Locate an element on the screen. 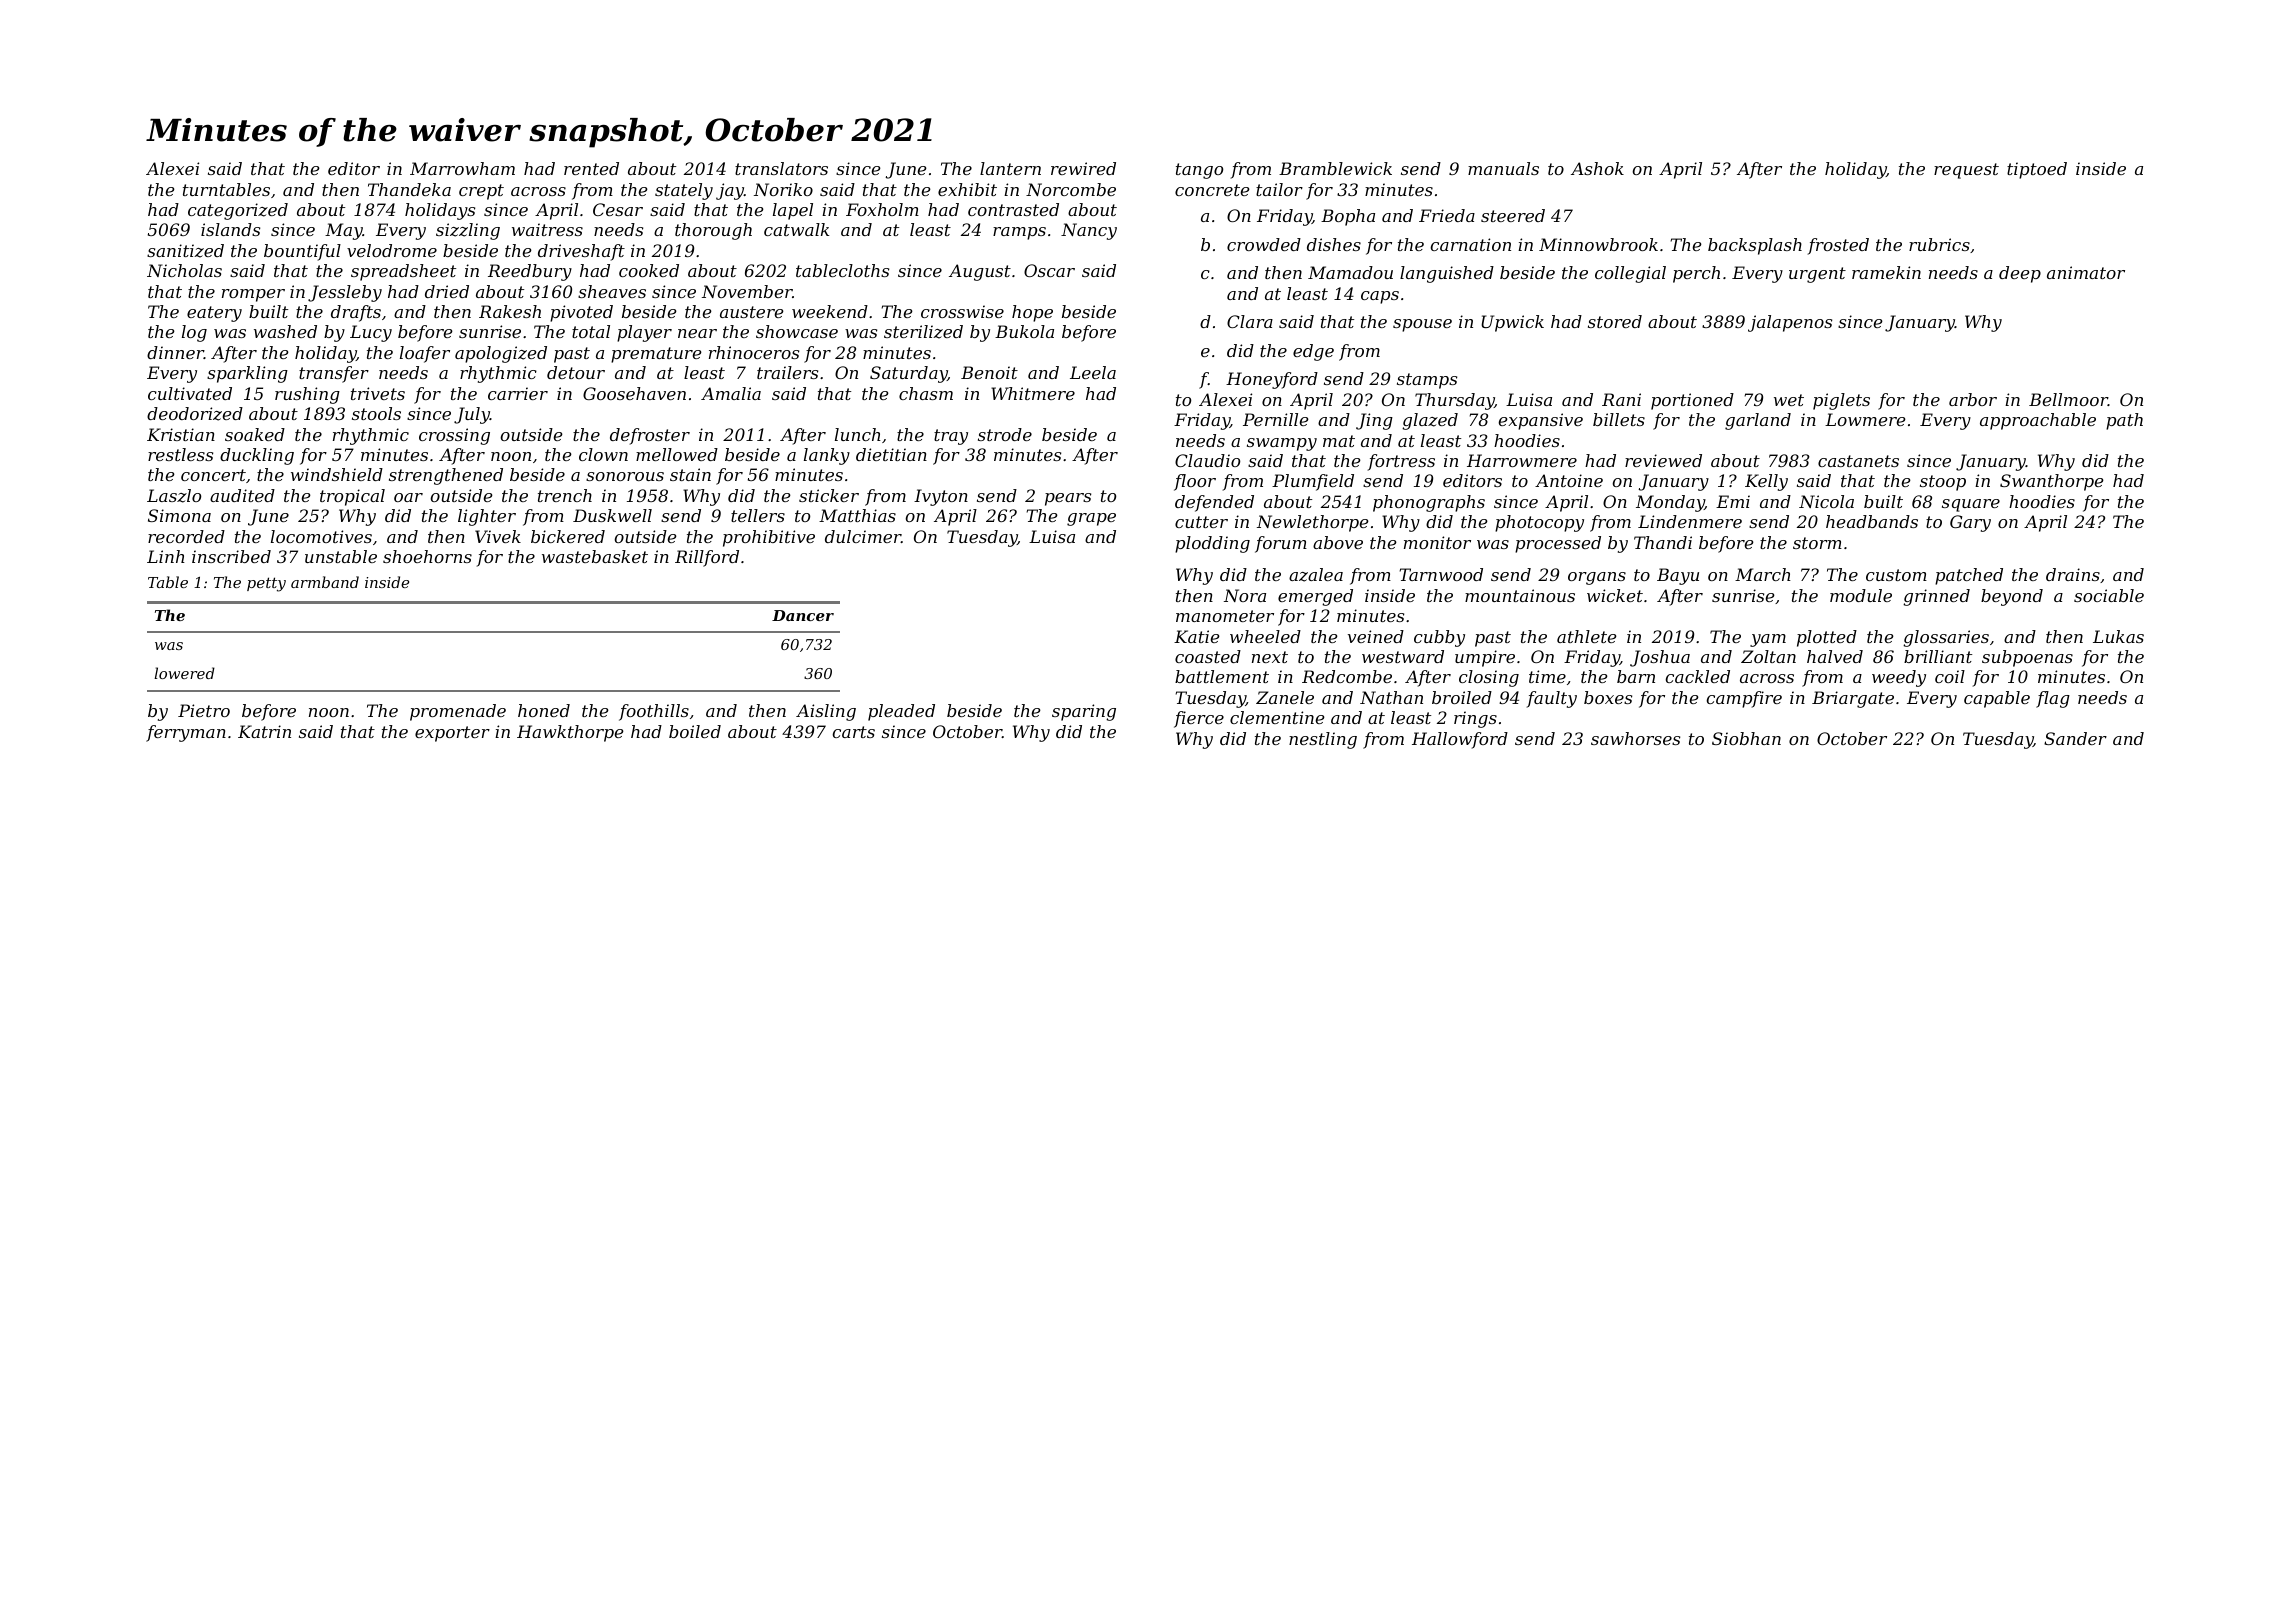 The width and height of the screenshot is (2292, 1620). Sander is located at coordinates (2075, 738).
